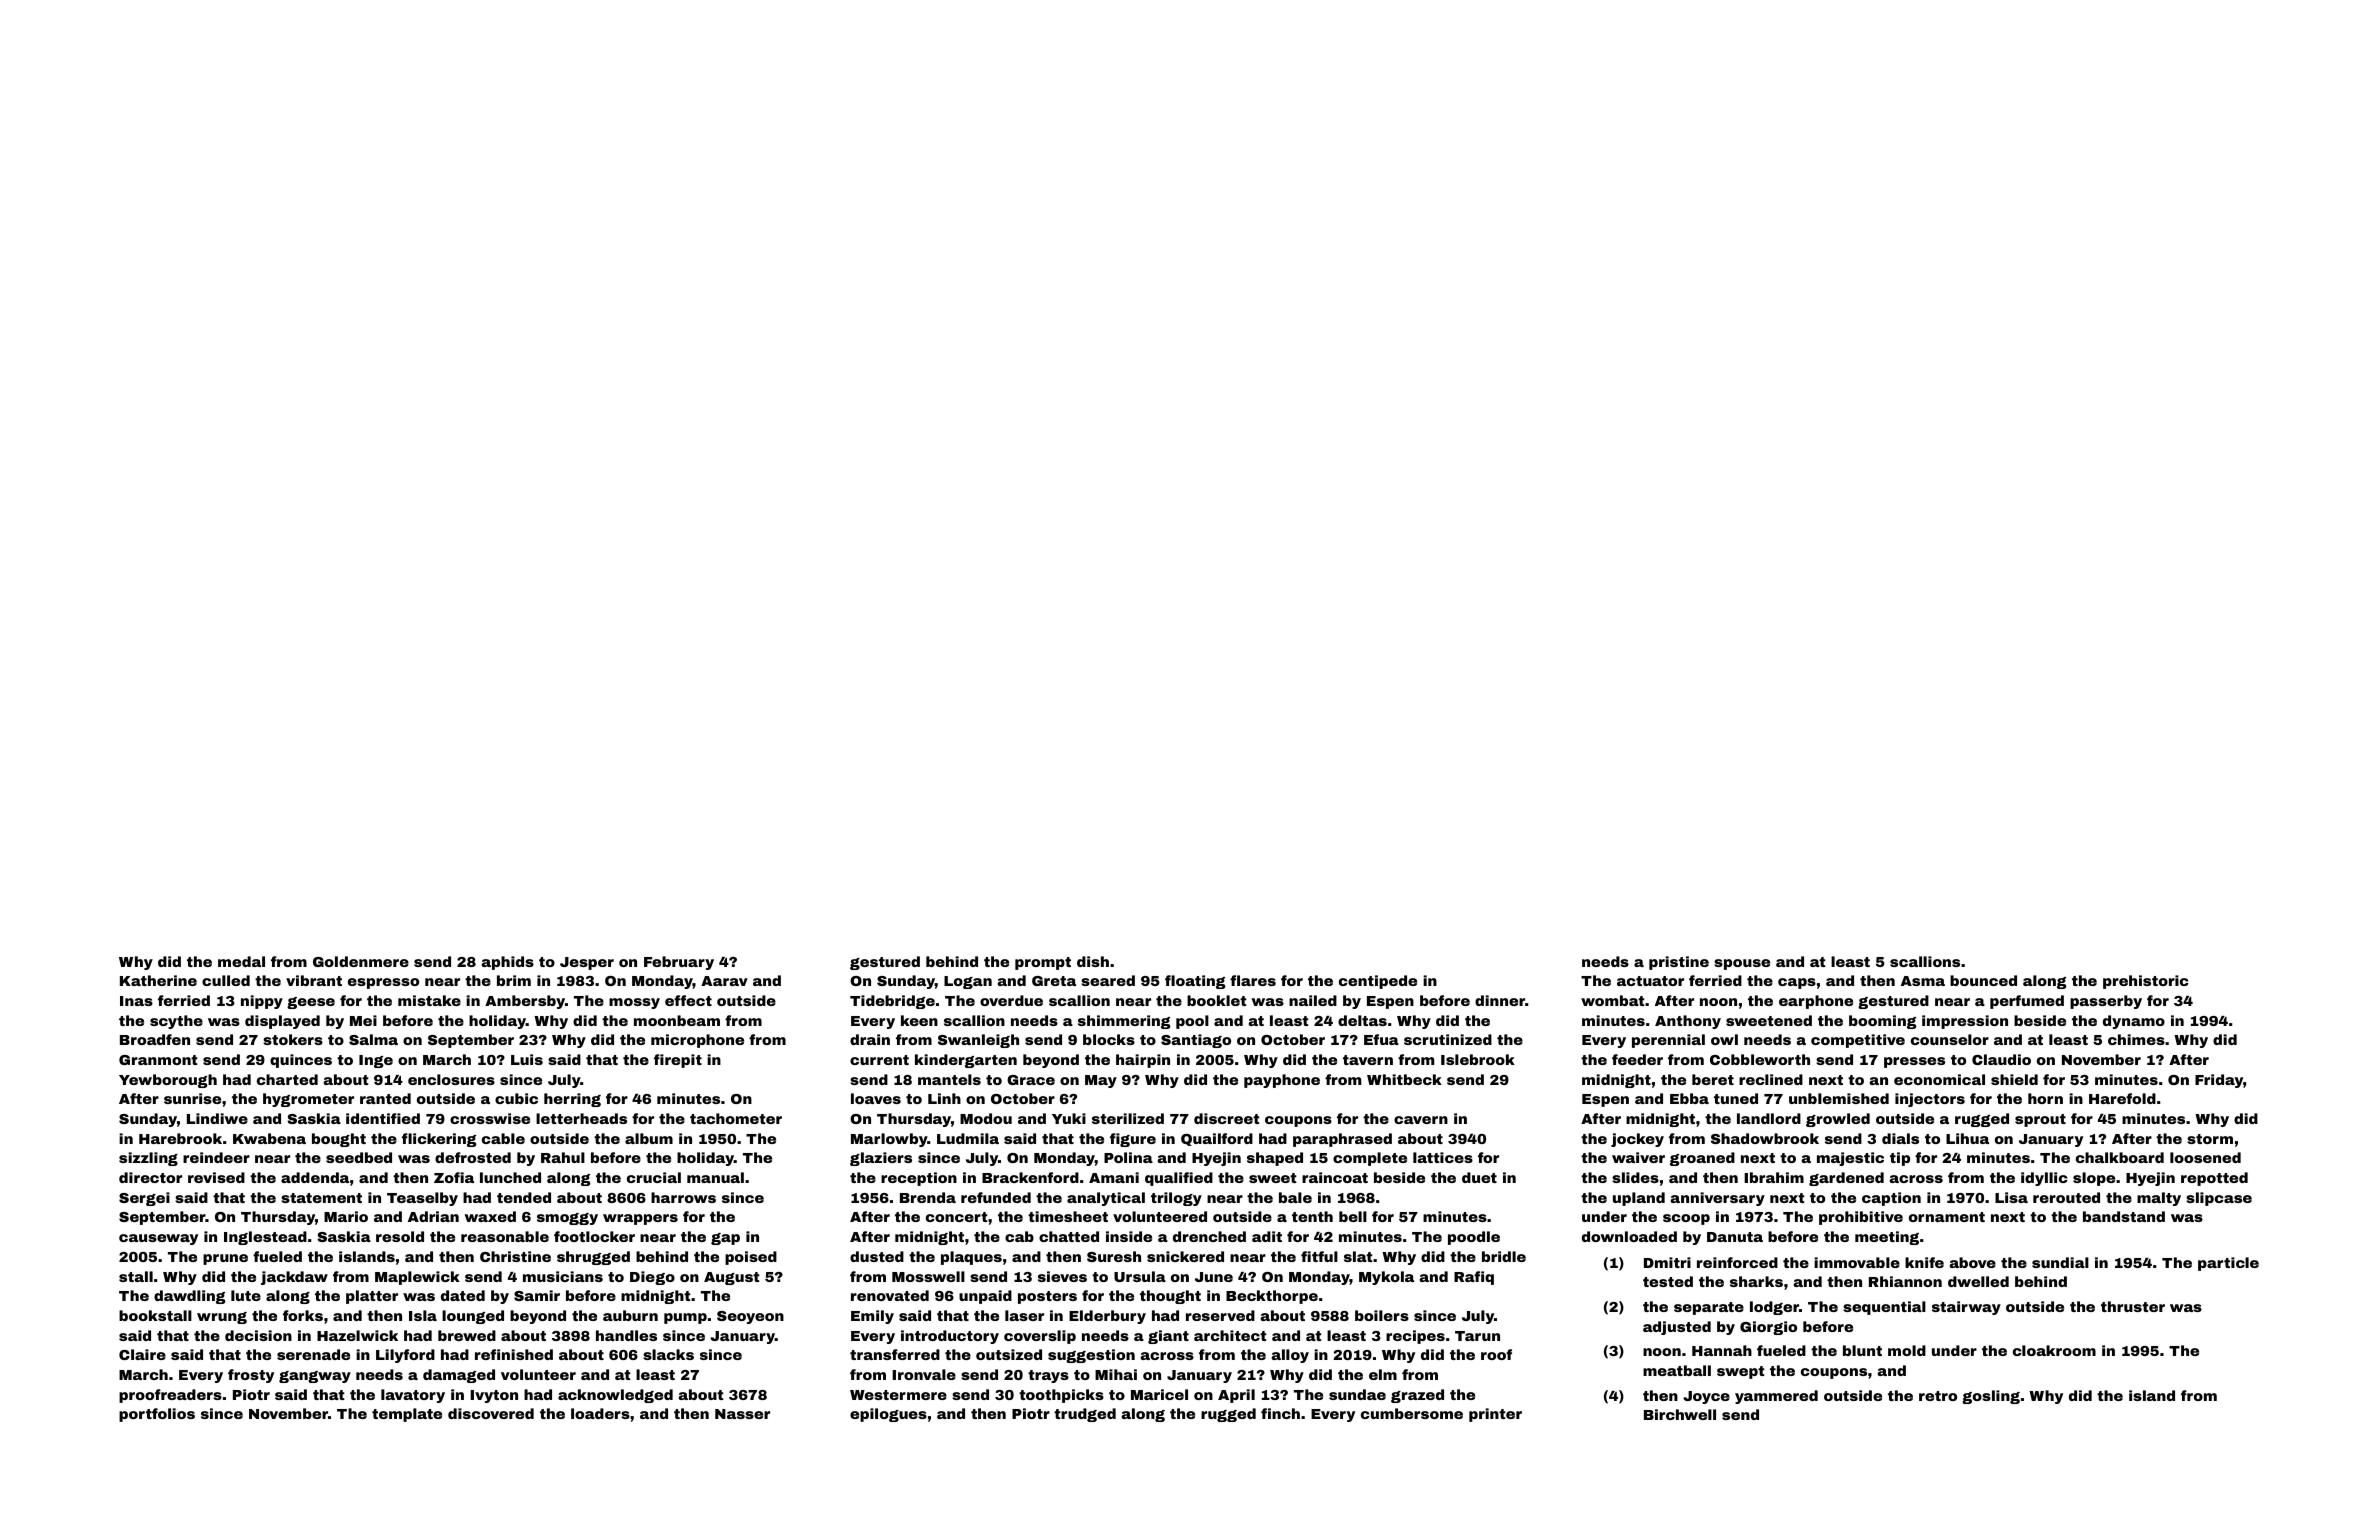  What do you see at coordinates (581, 1118) in the page?
I see `letterheads` at bounding box center [581, 1118].
